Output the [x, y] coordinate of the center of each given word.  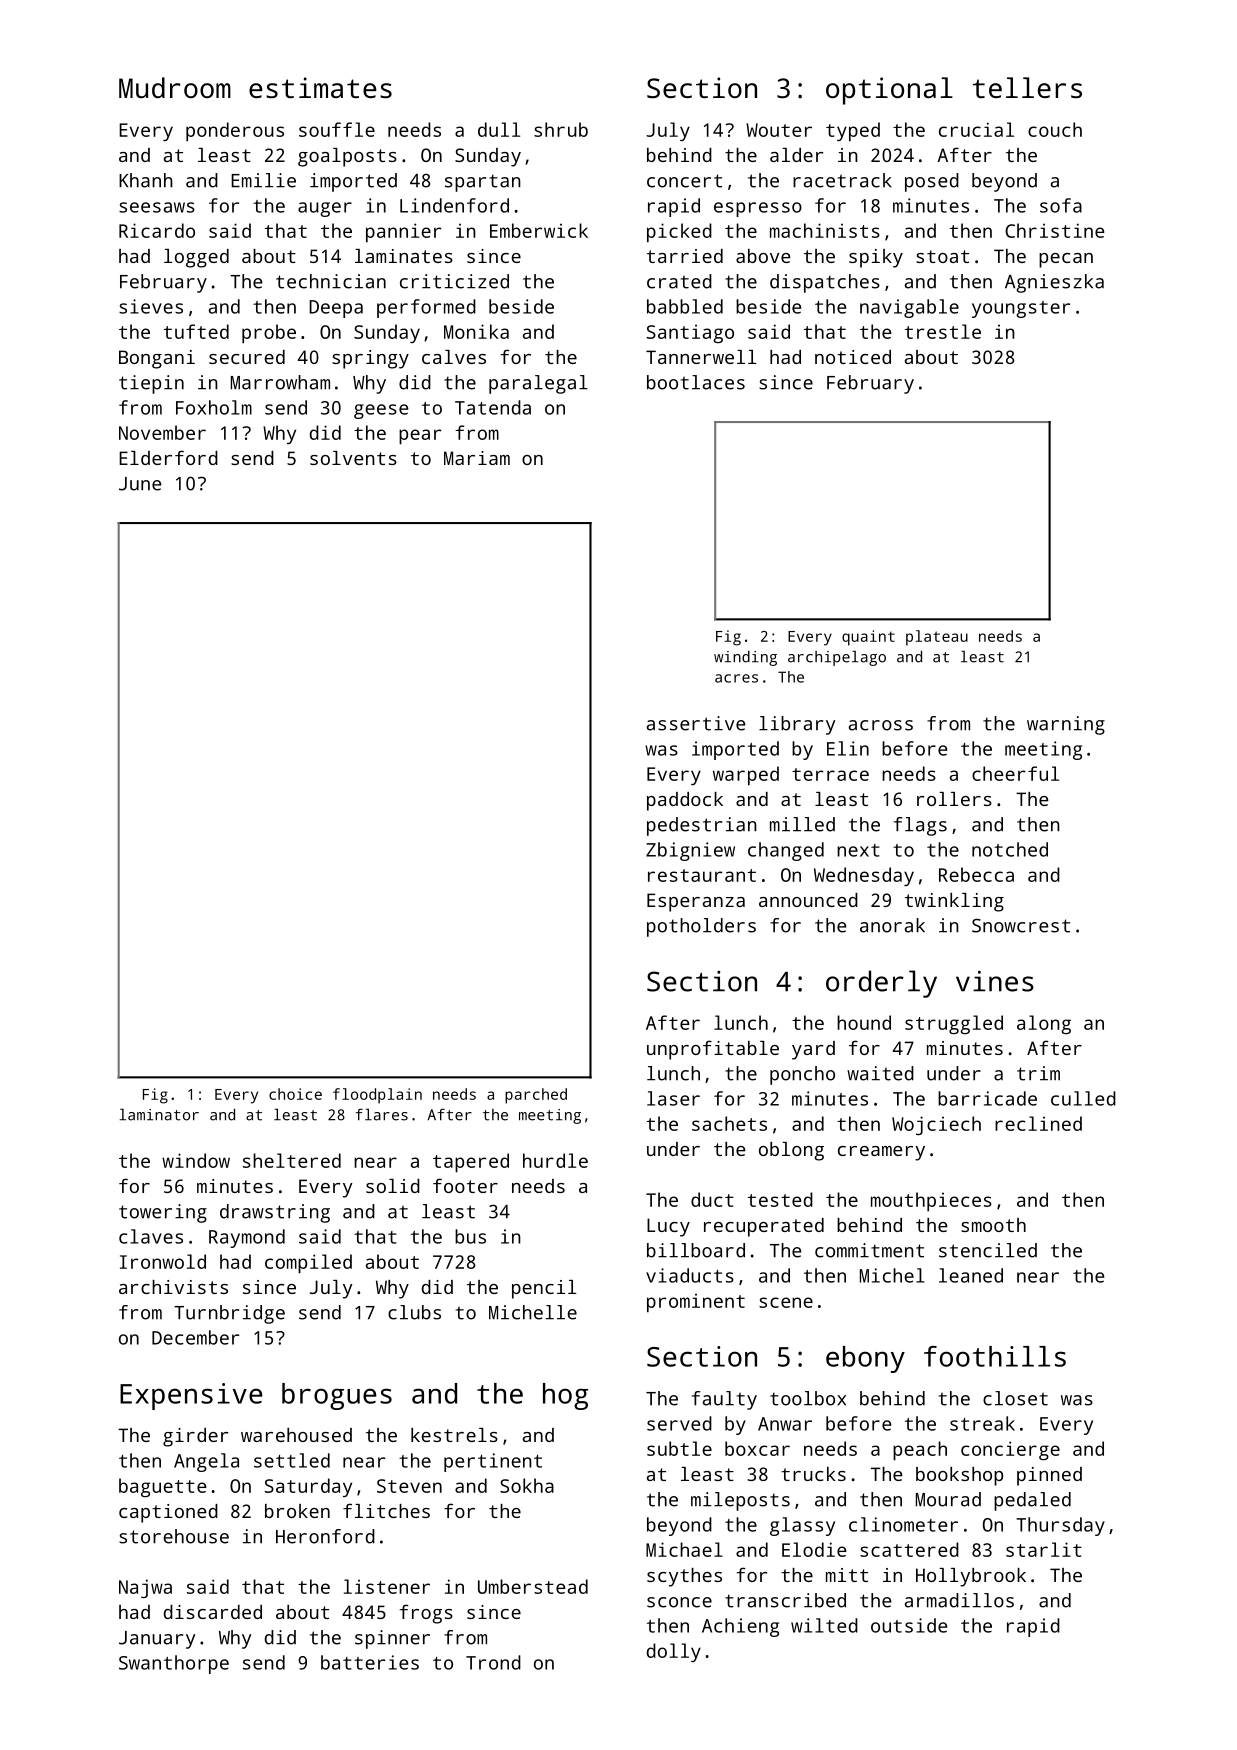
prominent [696, 1303]
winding [745, 658]
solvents [353, 458]
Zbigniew [690, 851]
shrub [561, 129]
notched [1010, 849]
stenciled [988, 1250]
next [858, 850]
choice [295, 1094]
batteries [370, 1662]
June [140, 484]
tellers [1027, 87]
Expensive [191, 1396]
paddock [685, 801]
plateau [937, 638]
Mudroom [175, 87]
